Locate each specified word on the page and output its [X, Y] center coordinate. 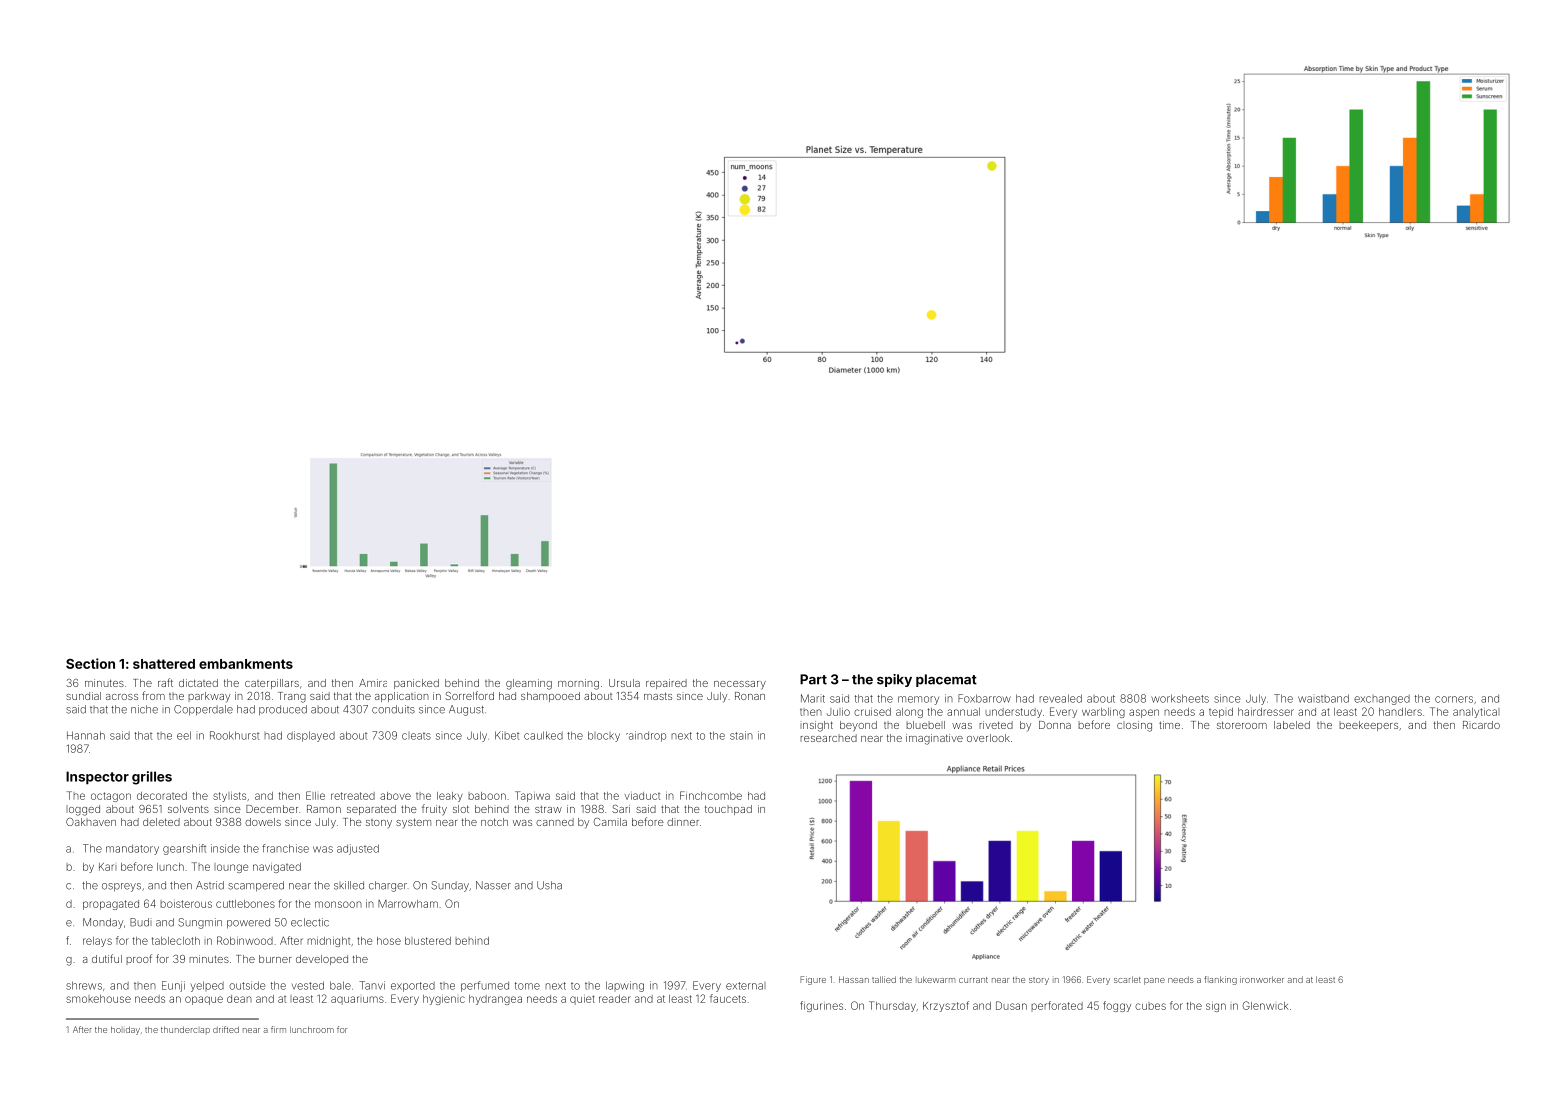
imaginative [934, 739]
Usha [549, 885]
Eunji [173, 986]
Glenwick [1265, 1005]
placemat [946, 680]
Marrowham [408, 904]
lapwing [625, 986]
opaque [204, 1000]
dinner [683, 822]
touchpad [728, 810]
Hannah [86, 735]
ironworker [1262, 979]
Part [813, 679]
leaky [450, 797]
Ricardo [1481, 725]
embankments [246, 664]
